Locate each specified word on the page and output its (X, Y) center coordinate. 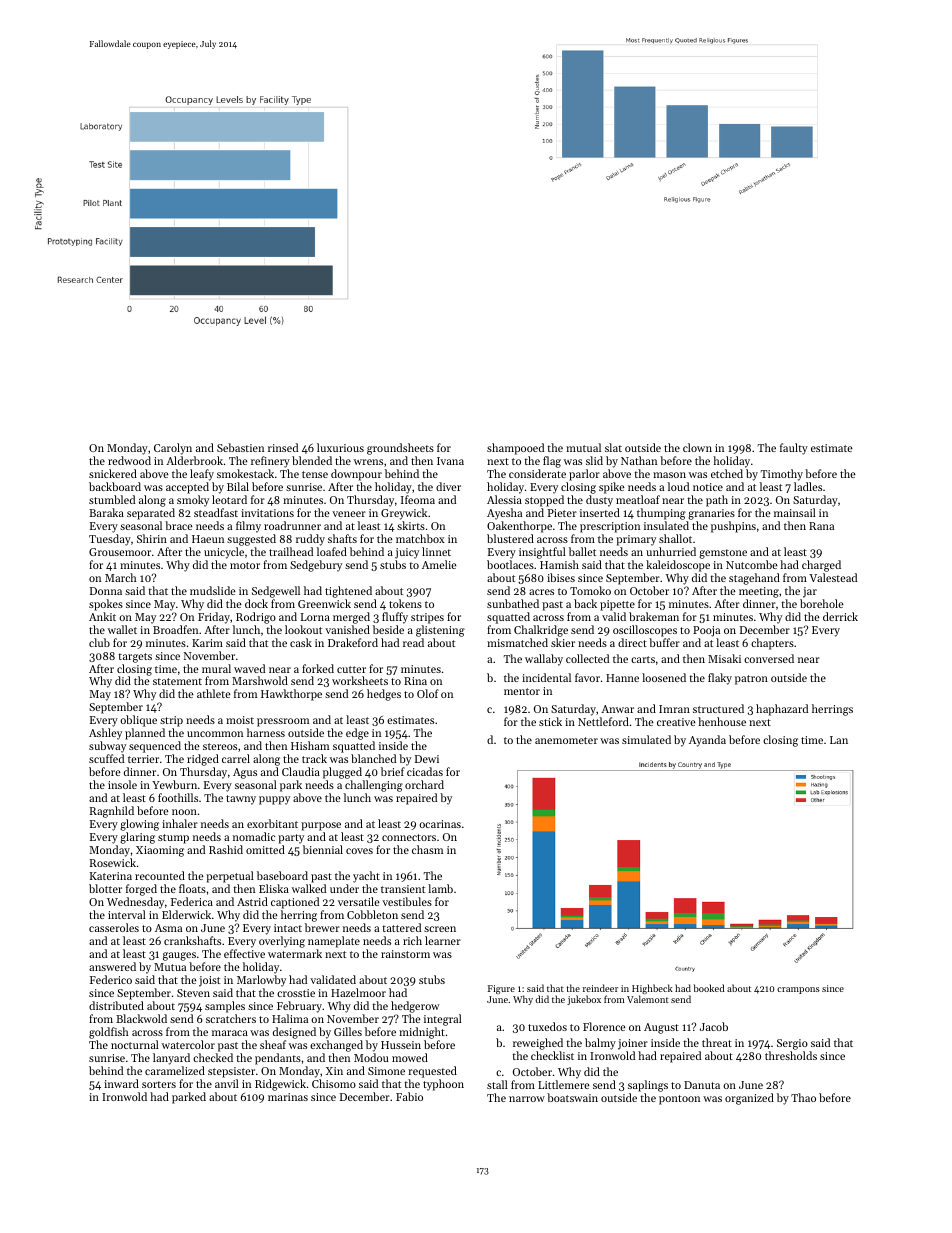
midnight (422, 1033)
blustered (510, 538)
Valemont (648, 999)
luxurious (340, 447)
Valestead (833, 577)
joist (209, 981)
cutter (351, 669)
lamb (440, 888)
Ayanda (707, 741)
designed (294, 1033)
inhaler (180, 823)
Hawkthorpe (291, 695)
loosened (664, 677)
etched (727, 473)
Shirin (152, 538)
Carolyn (173, 449)
